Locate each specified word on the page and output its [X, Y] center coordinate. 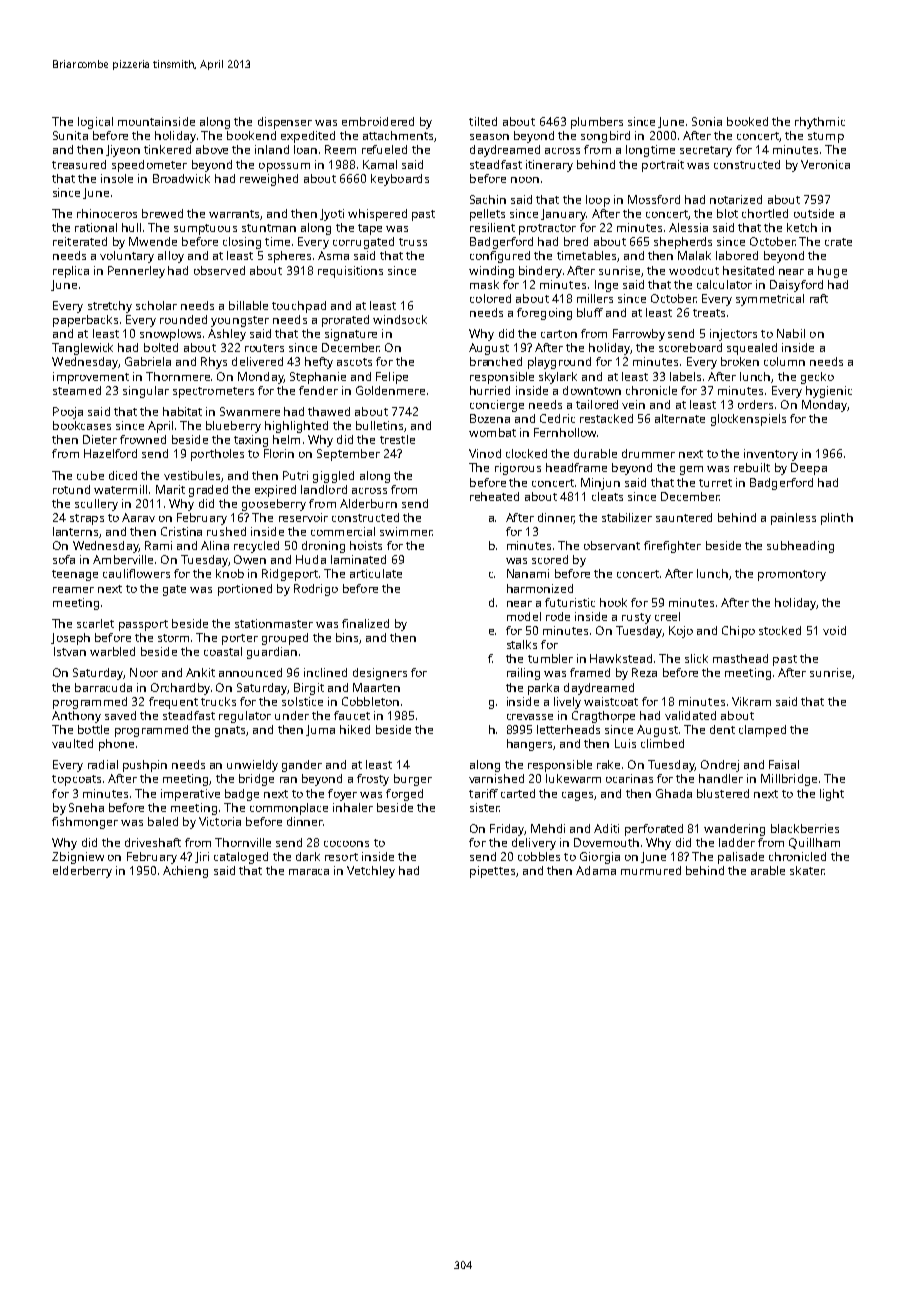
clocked [526, 453]
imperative [190, 795]
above [212, 149]
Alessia [688, 227]
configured [500, 257]
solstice [302, 701]
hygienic [829, 392]
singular [146, 392]
